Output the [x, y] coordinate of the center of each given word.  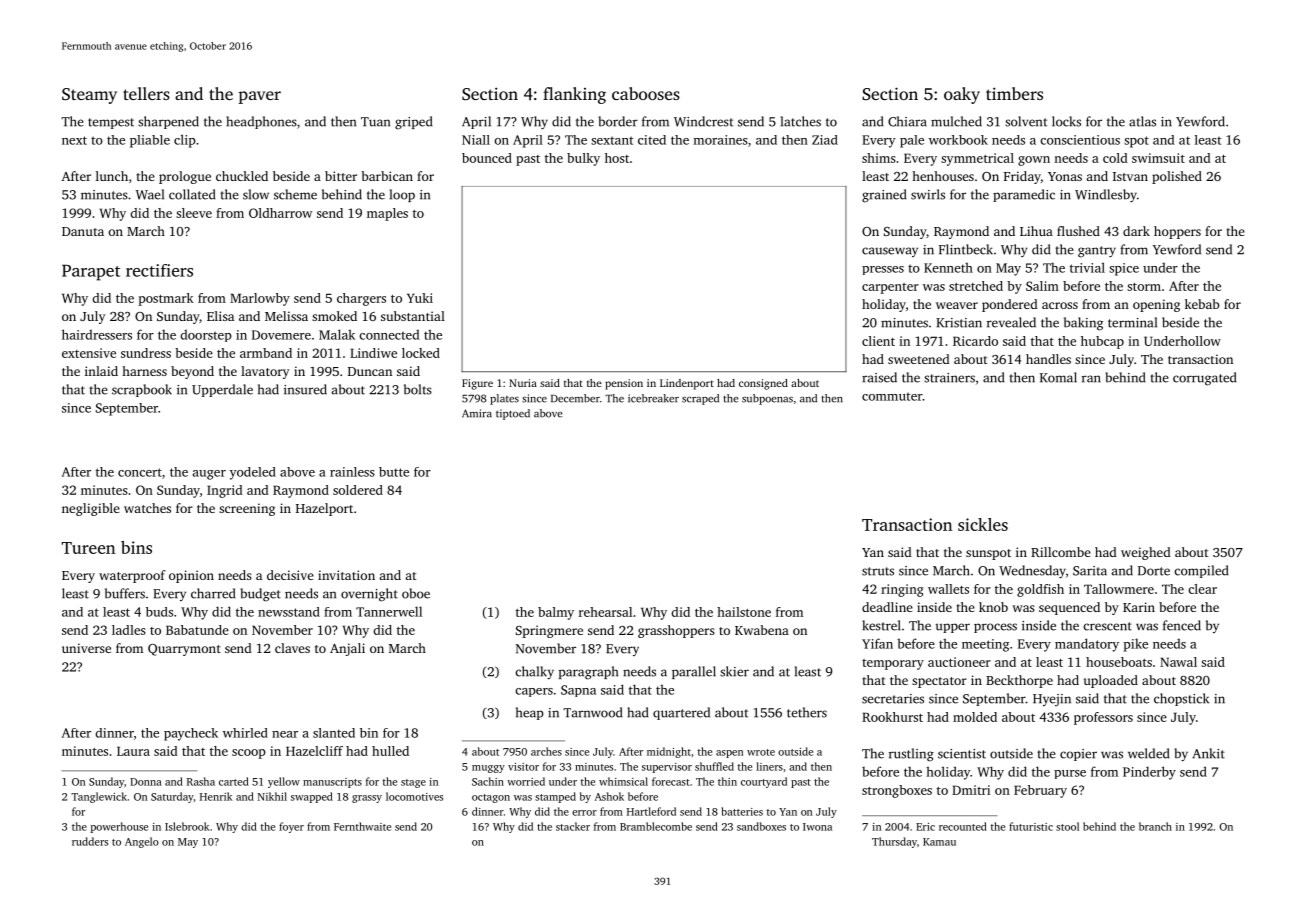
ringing [902, 590]
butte [394, 472]
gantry [1097, 252]
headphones [262, 122]
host [617, 158]
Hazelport [324, 509]
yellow [284, 782]
